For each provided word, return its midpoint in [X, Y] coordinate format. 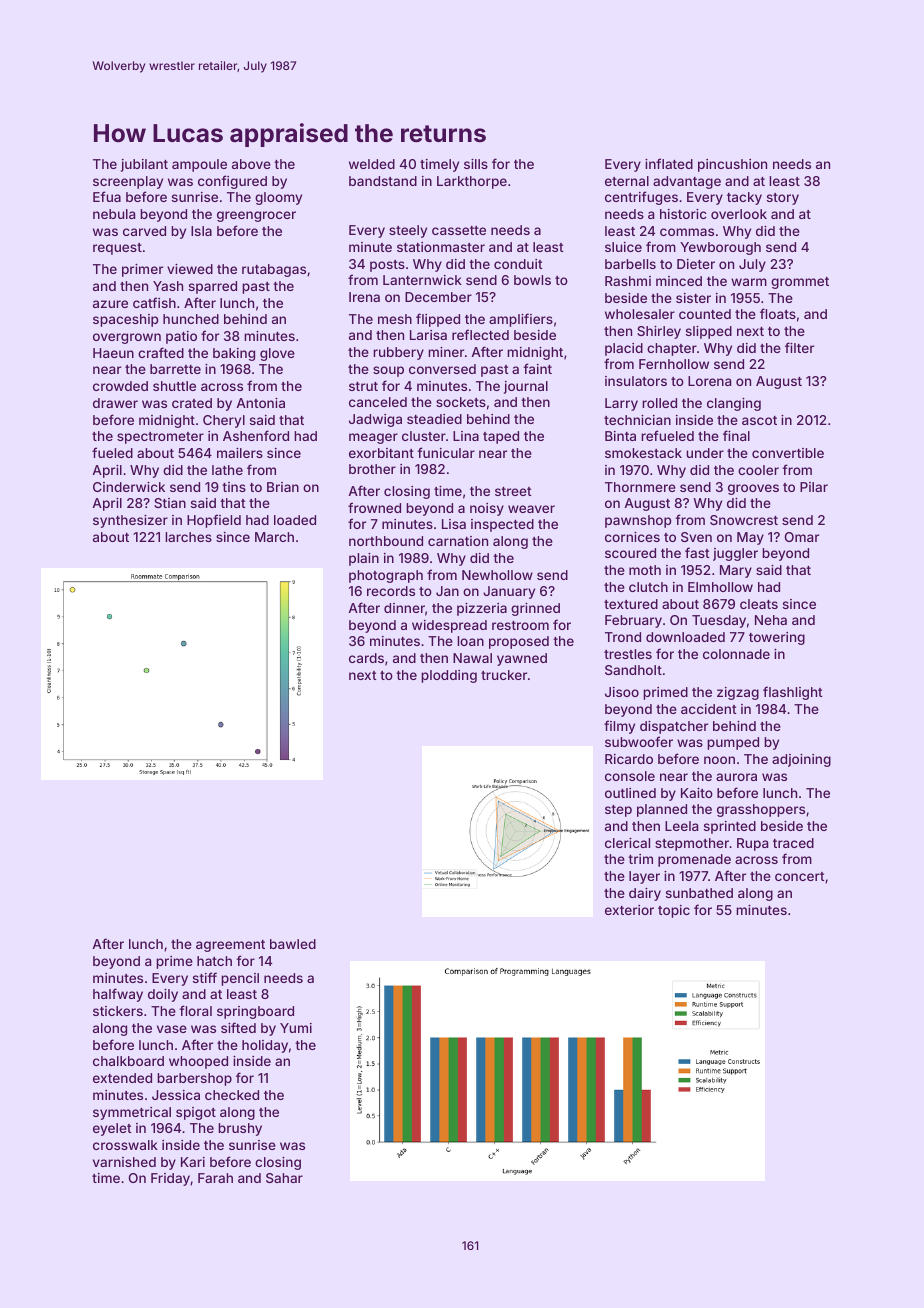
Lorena [709, 381]
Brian [283, 487]
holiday [265, 1046]
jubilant [144, 165]
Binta [620, 436]
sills [476, 164]
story [783, 199]
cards [366, 658]
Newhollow [497, 575]
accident [708, 709]
